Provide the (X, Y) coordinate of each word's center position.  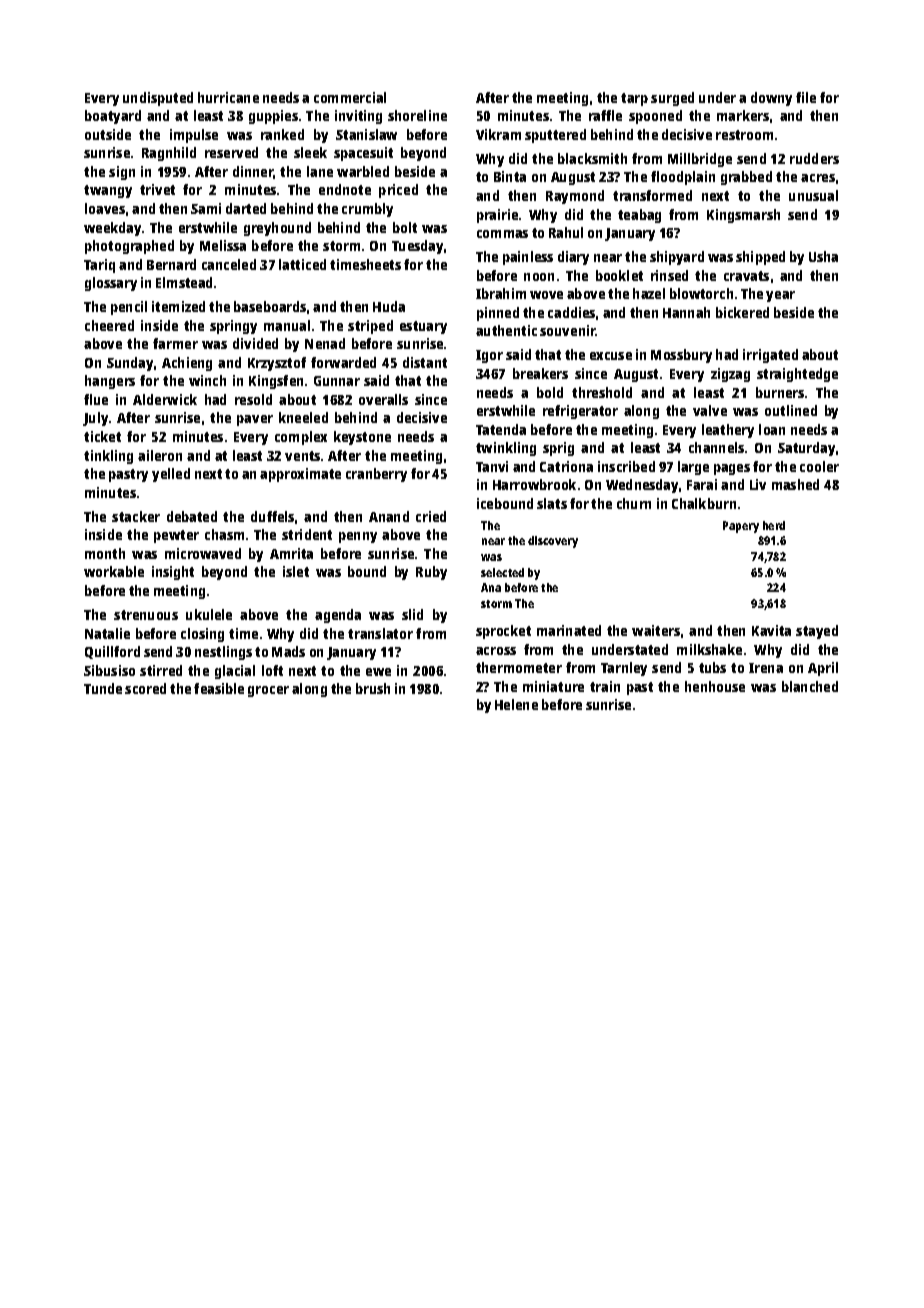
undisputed (158, 99)
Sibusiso (109, 670)
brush (373, 688)
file (806, 97)
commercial (350, 97)
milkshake (709, 649)
